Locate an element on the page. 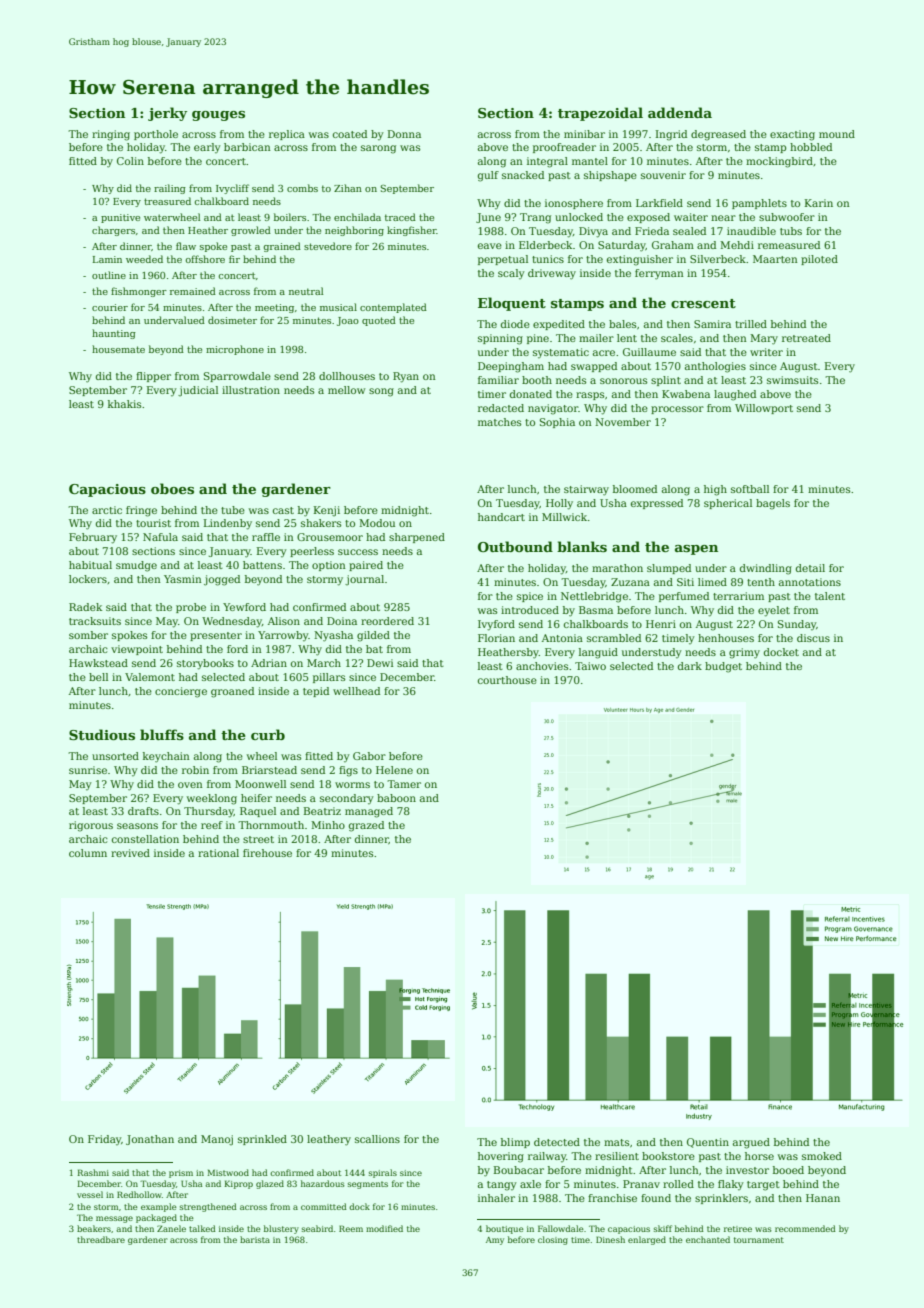  swimsuits is located at coordinates (792, 380).
